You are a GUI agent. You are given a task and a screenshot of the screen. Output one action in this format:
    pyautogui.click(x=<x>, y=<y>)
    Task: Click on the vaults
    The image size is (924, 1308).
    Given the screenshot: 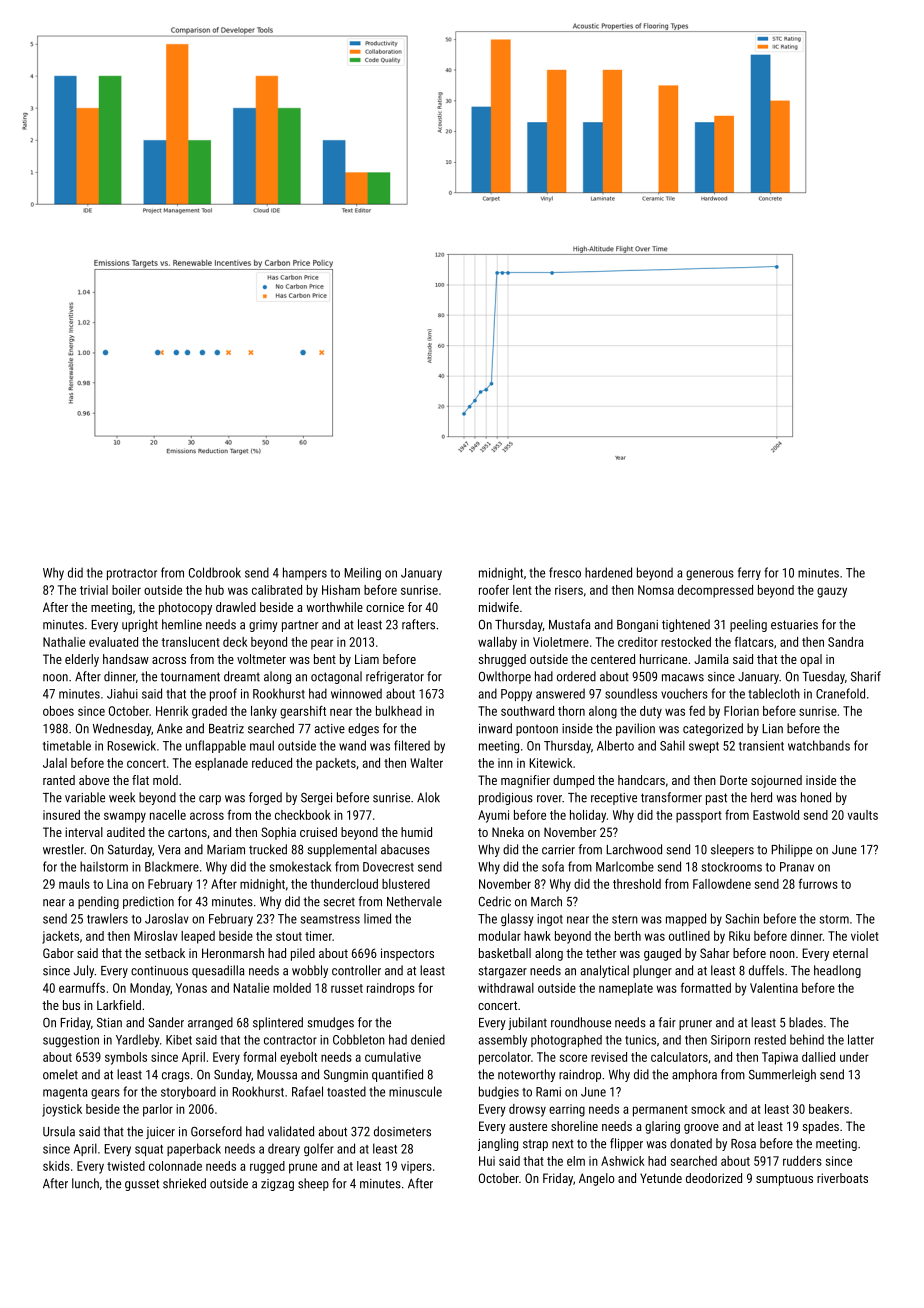 What is the action you would take?
    pyautogui.click(x=863, y=815)
